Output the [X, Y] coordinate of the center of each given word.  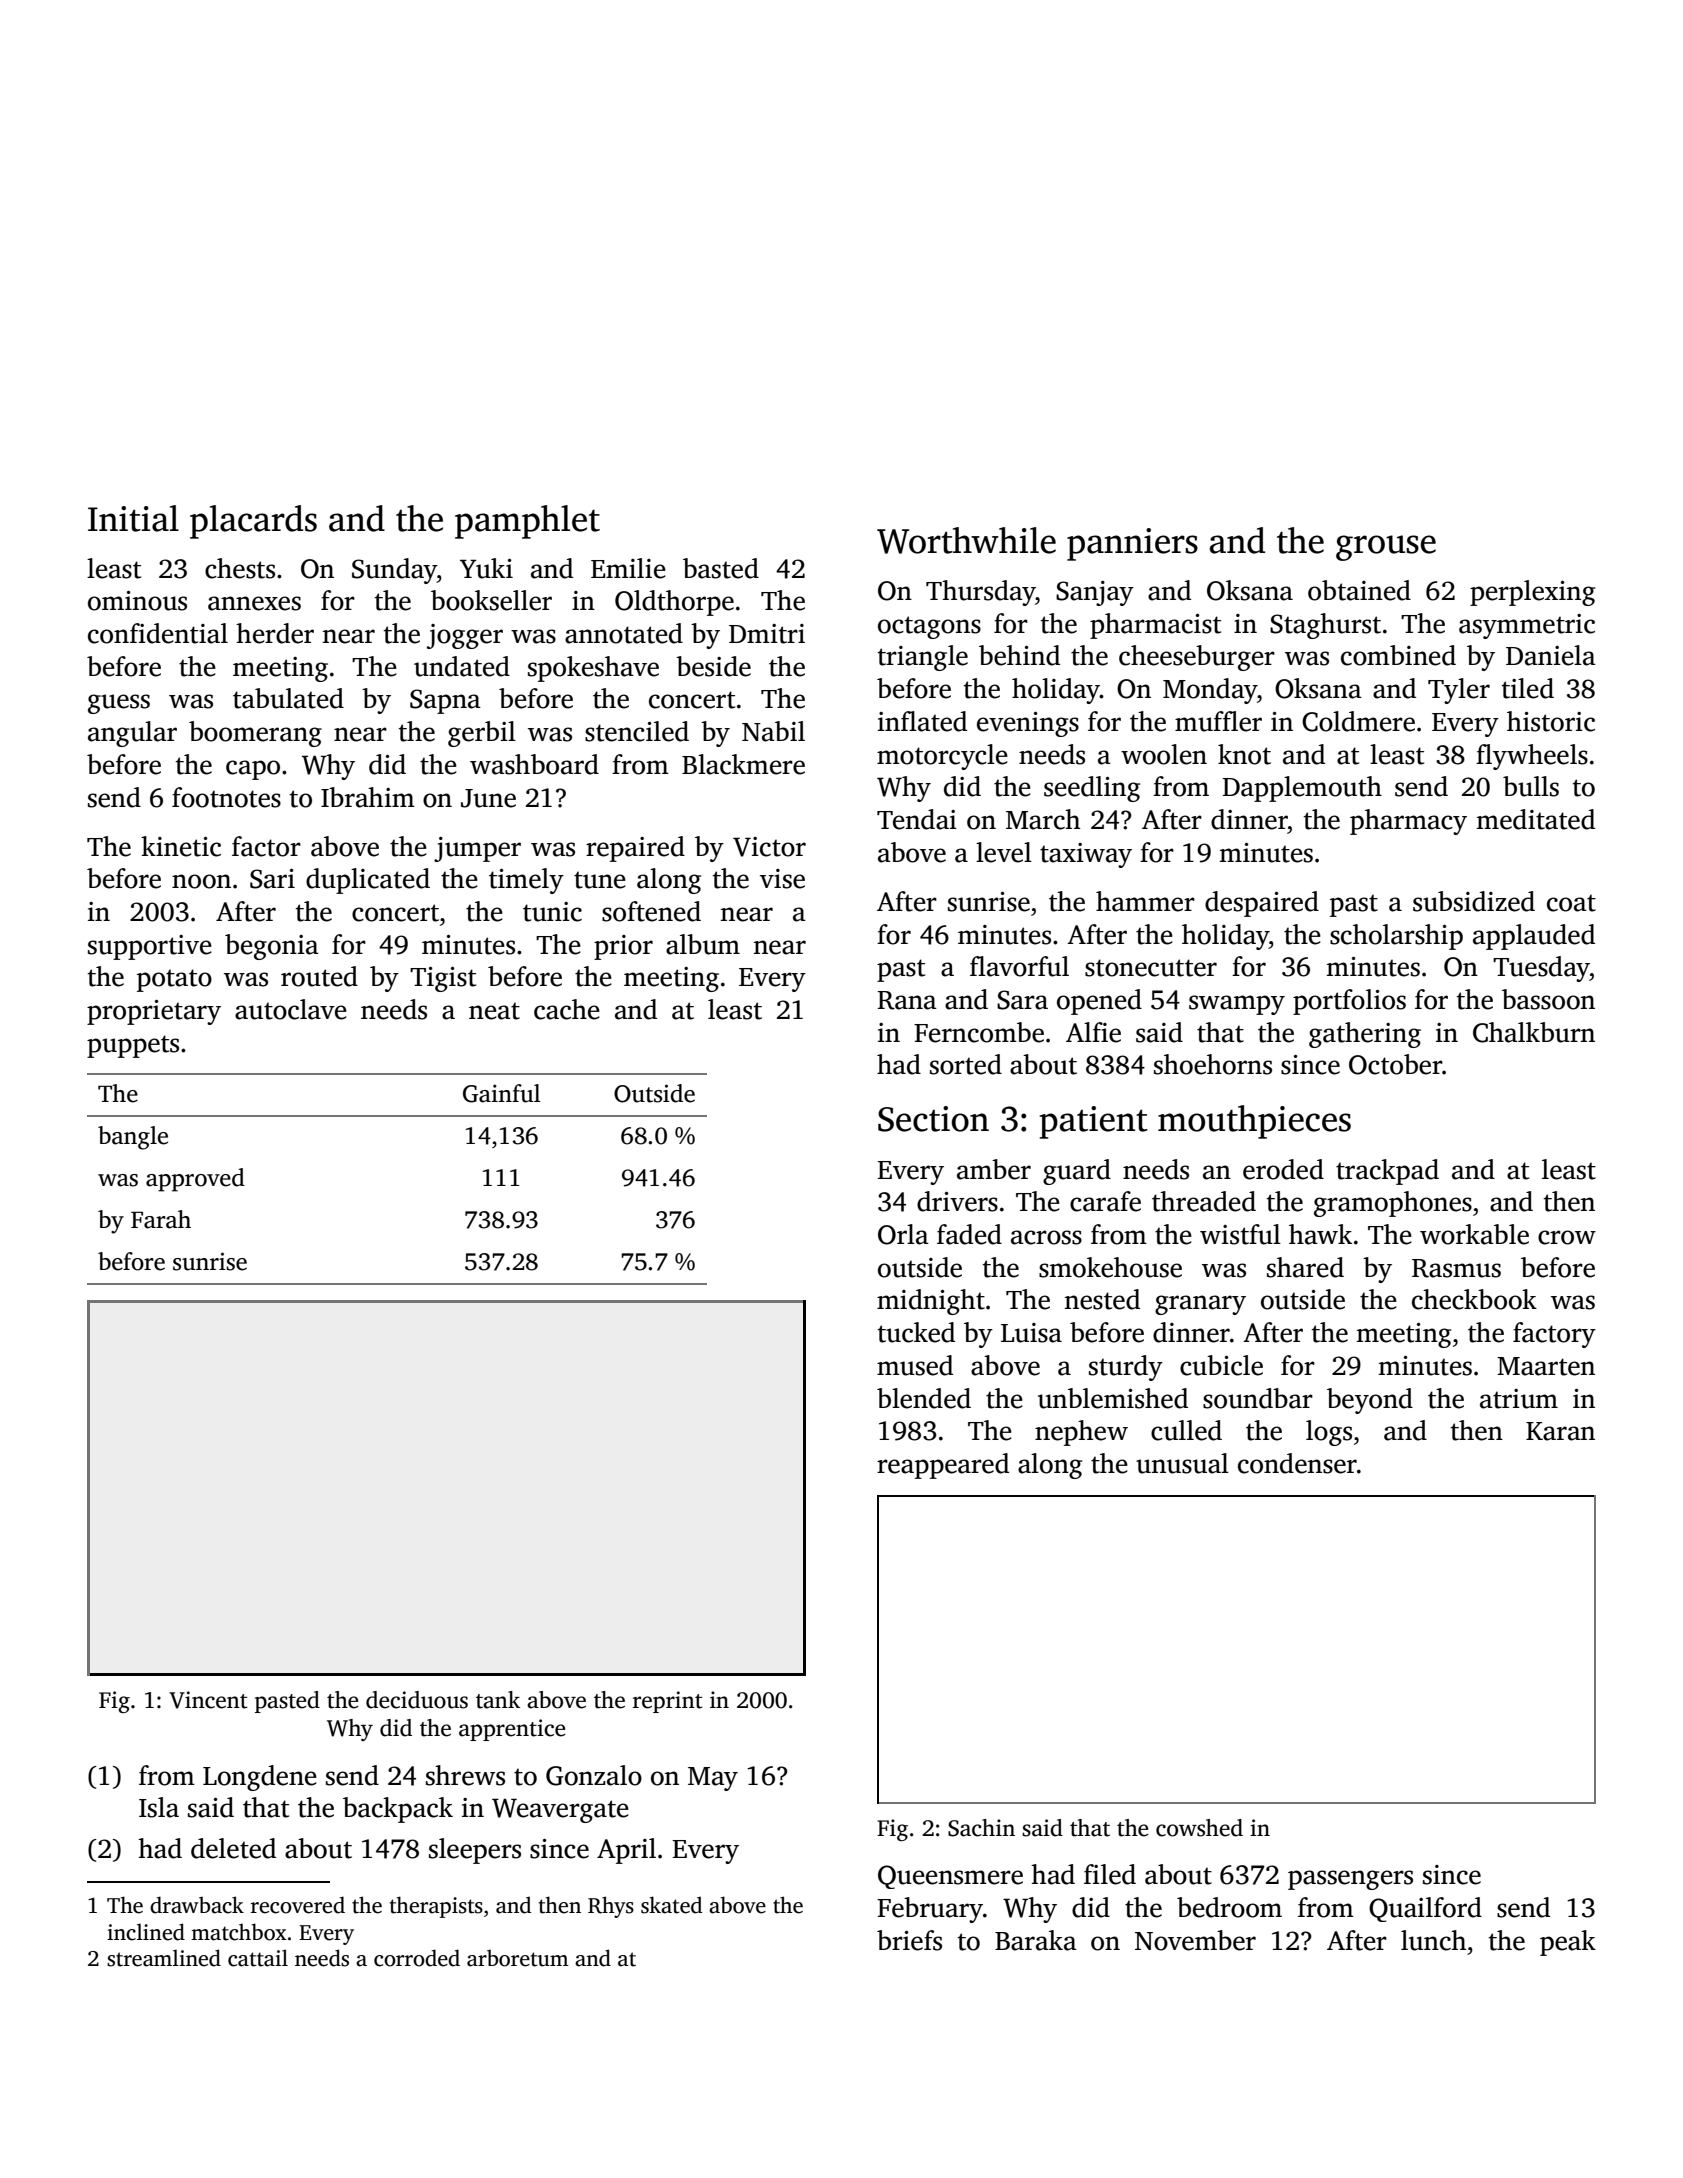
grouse [1386, 548]
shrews [465, 1775]
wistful [1240, 1234]
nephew [1081, 1433]
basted [721, 568]
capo [253, 770]
